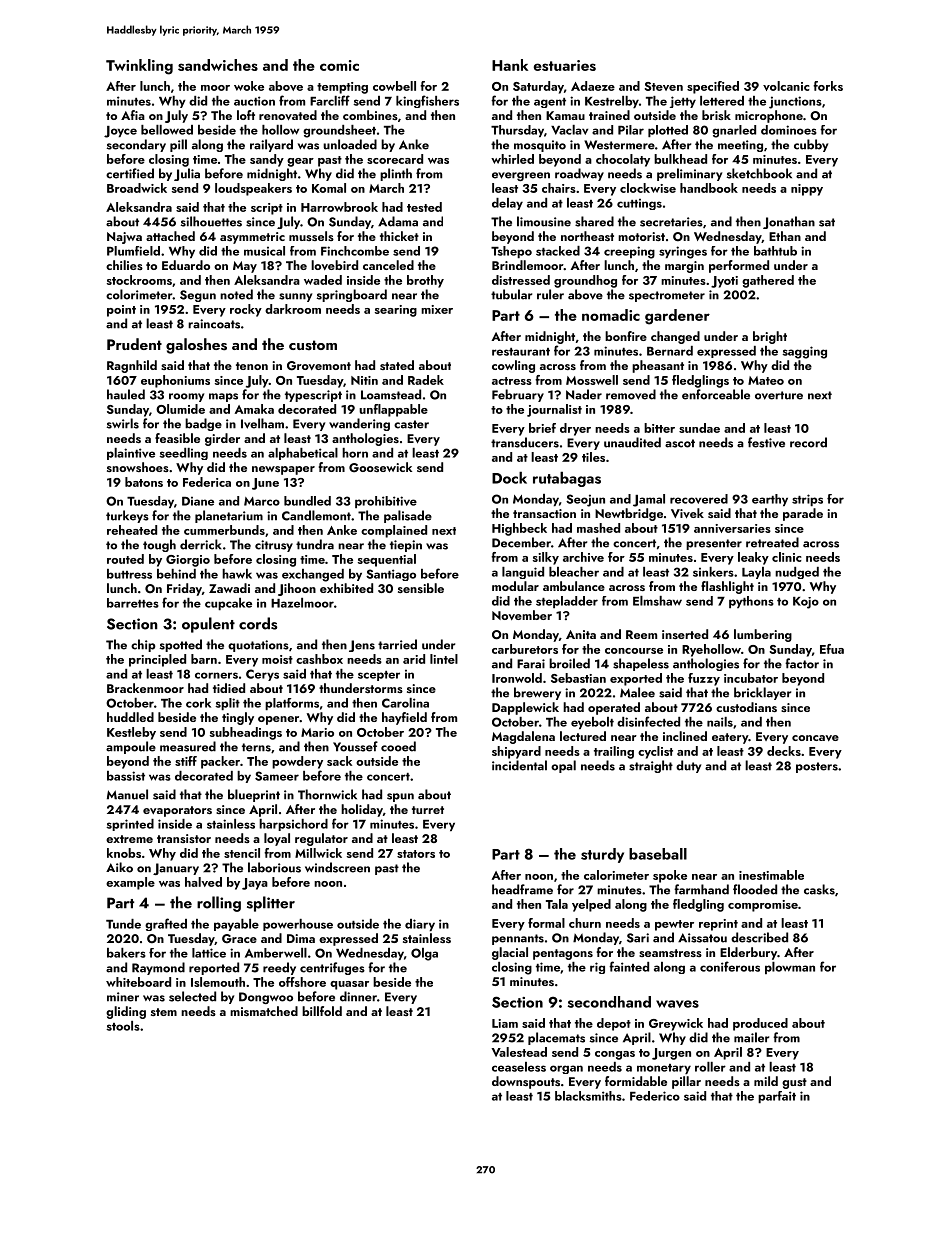 Image resolution: width=952 pixels, height=1233 pixels. I want to click on archive, so click(583, 557).
